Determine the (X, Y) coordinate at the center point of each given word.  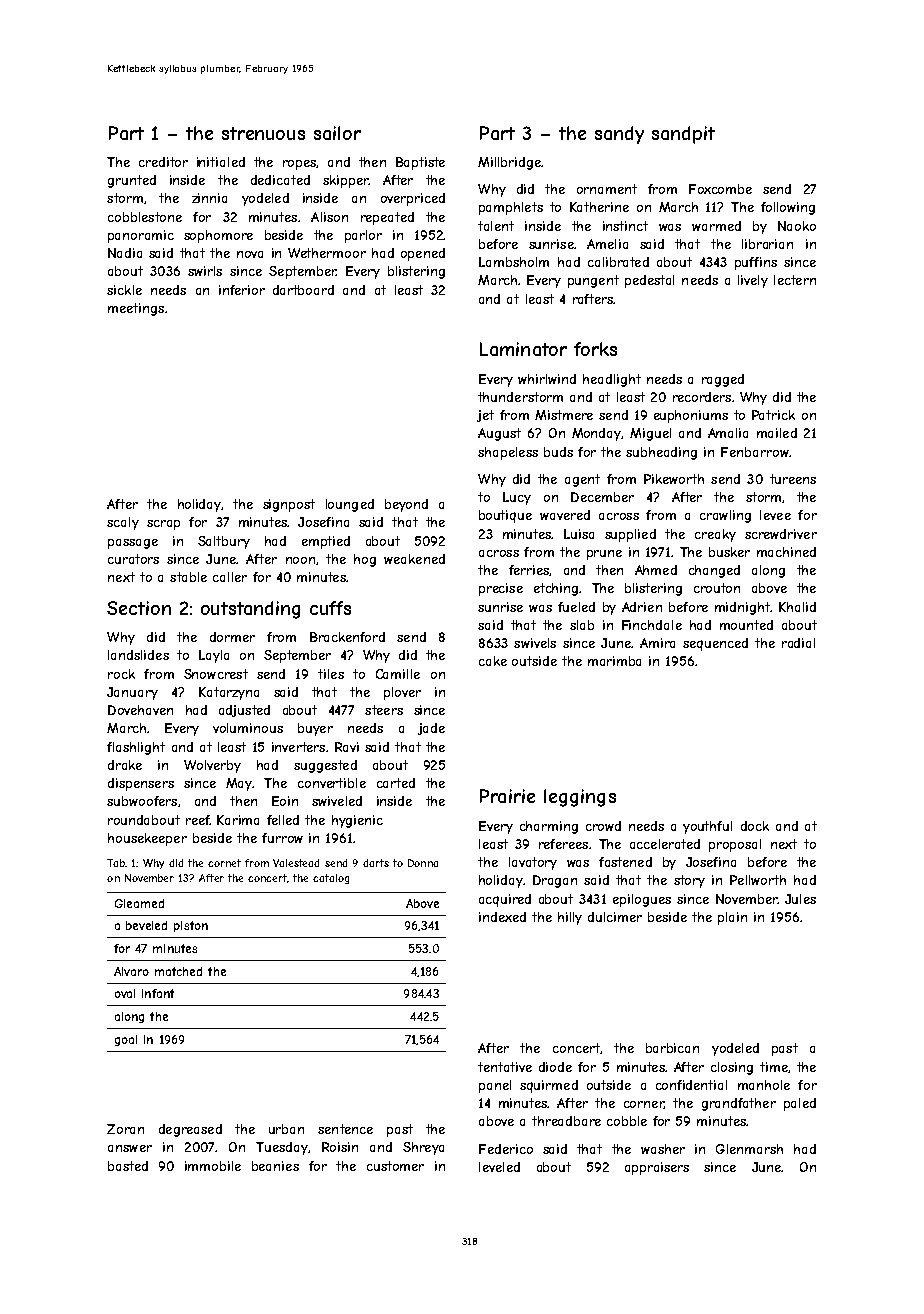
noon (300, 560)
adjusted (244, 711)
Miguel (650, 434)
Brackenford (347, 637)
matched (178, 971)
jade (431, 729)
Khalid (797, 607)
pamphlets (511, 208)
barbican (672, 1048)
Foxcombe (720, 189)
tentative (505, 1067)
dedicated (280, 180)
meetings (136, 309)
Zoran (125, 1129)
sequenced (715, 644)
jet (485, 416)
